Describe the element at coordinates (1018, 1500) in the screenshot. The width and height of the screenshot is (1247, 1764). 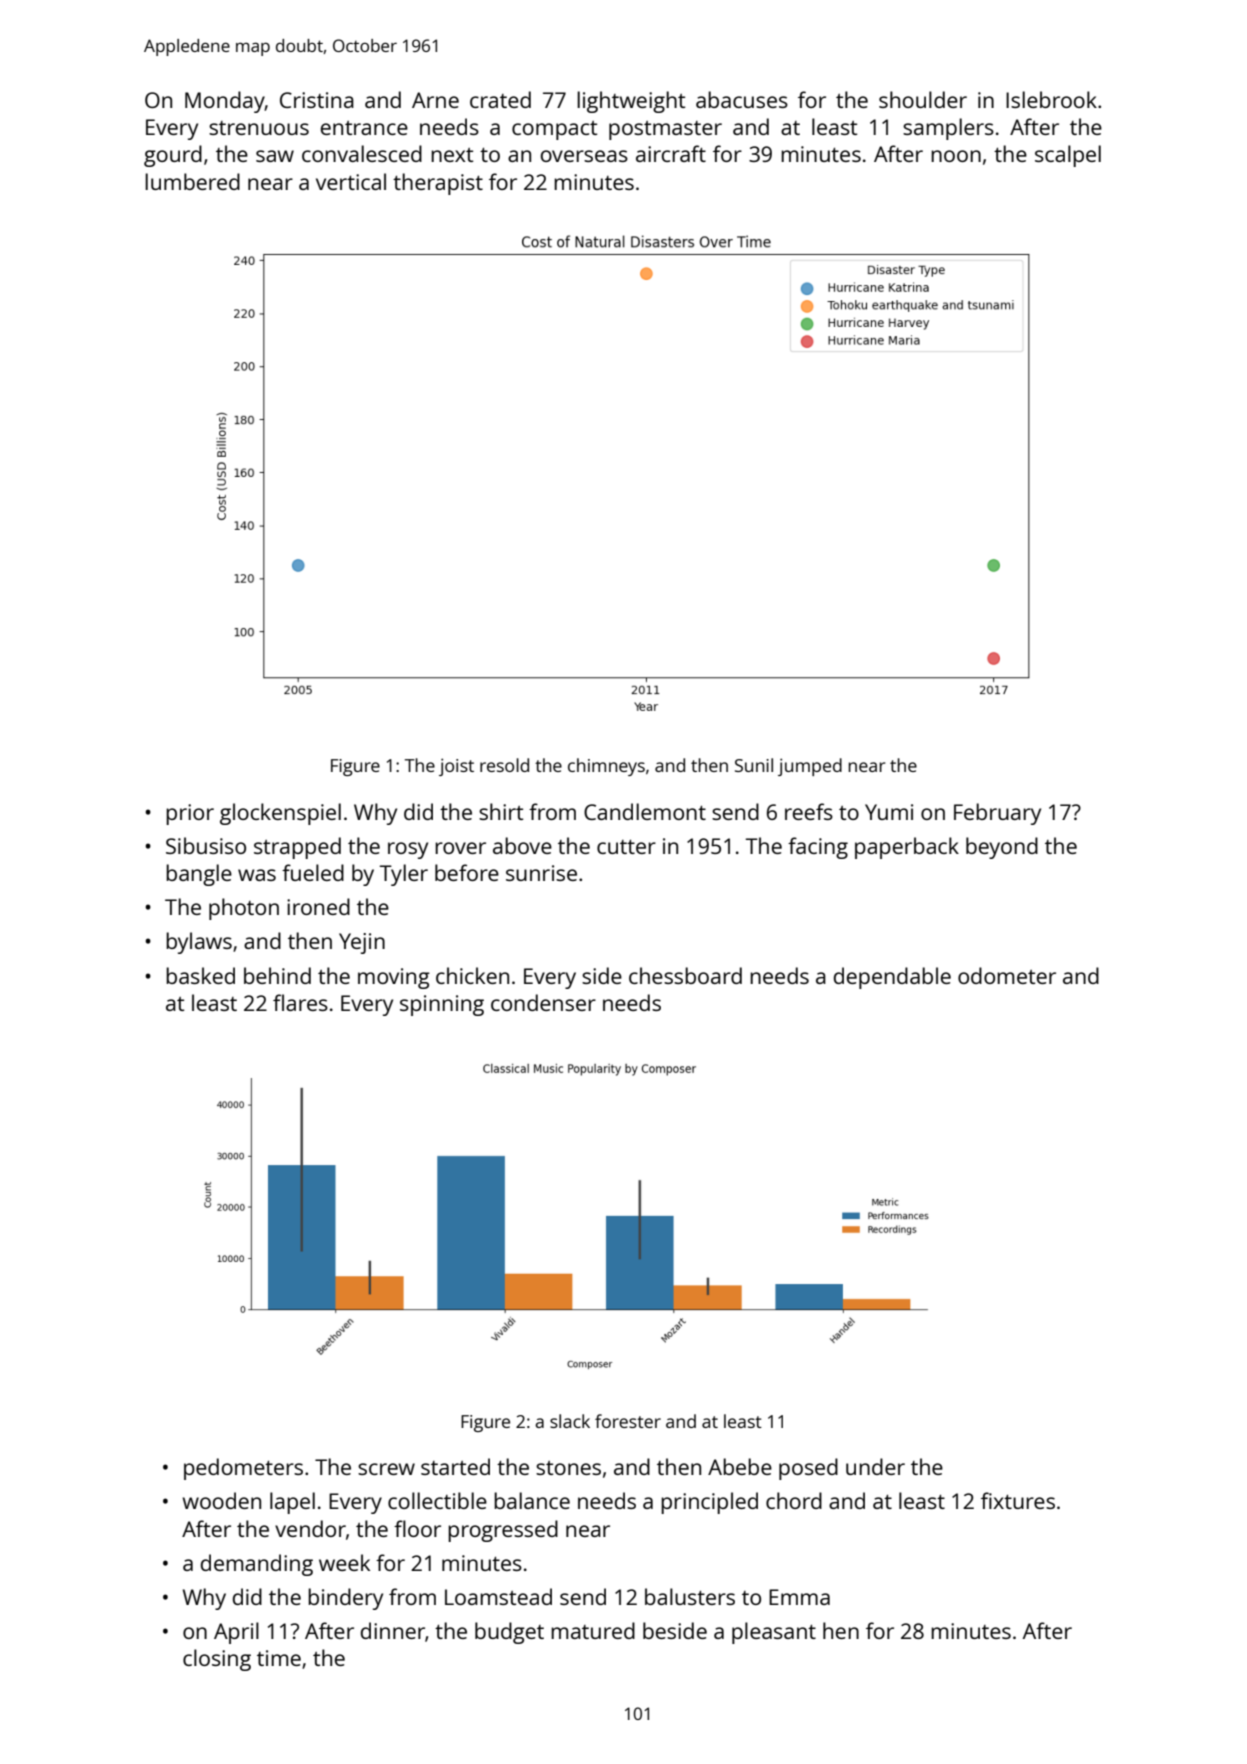
I see `fixtures` at that location.
